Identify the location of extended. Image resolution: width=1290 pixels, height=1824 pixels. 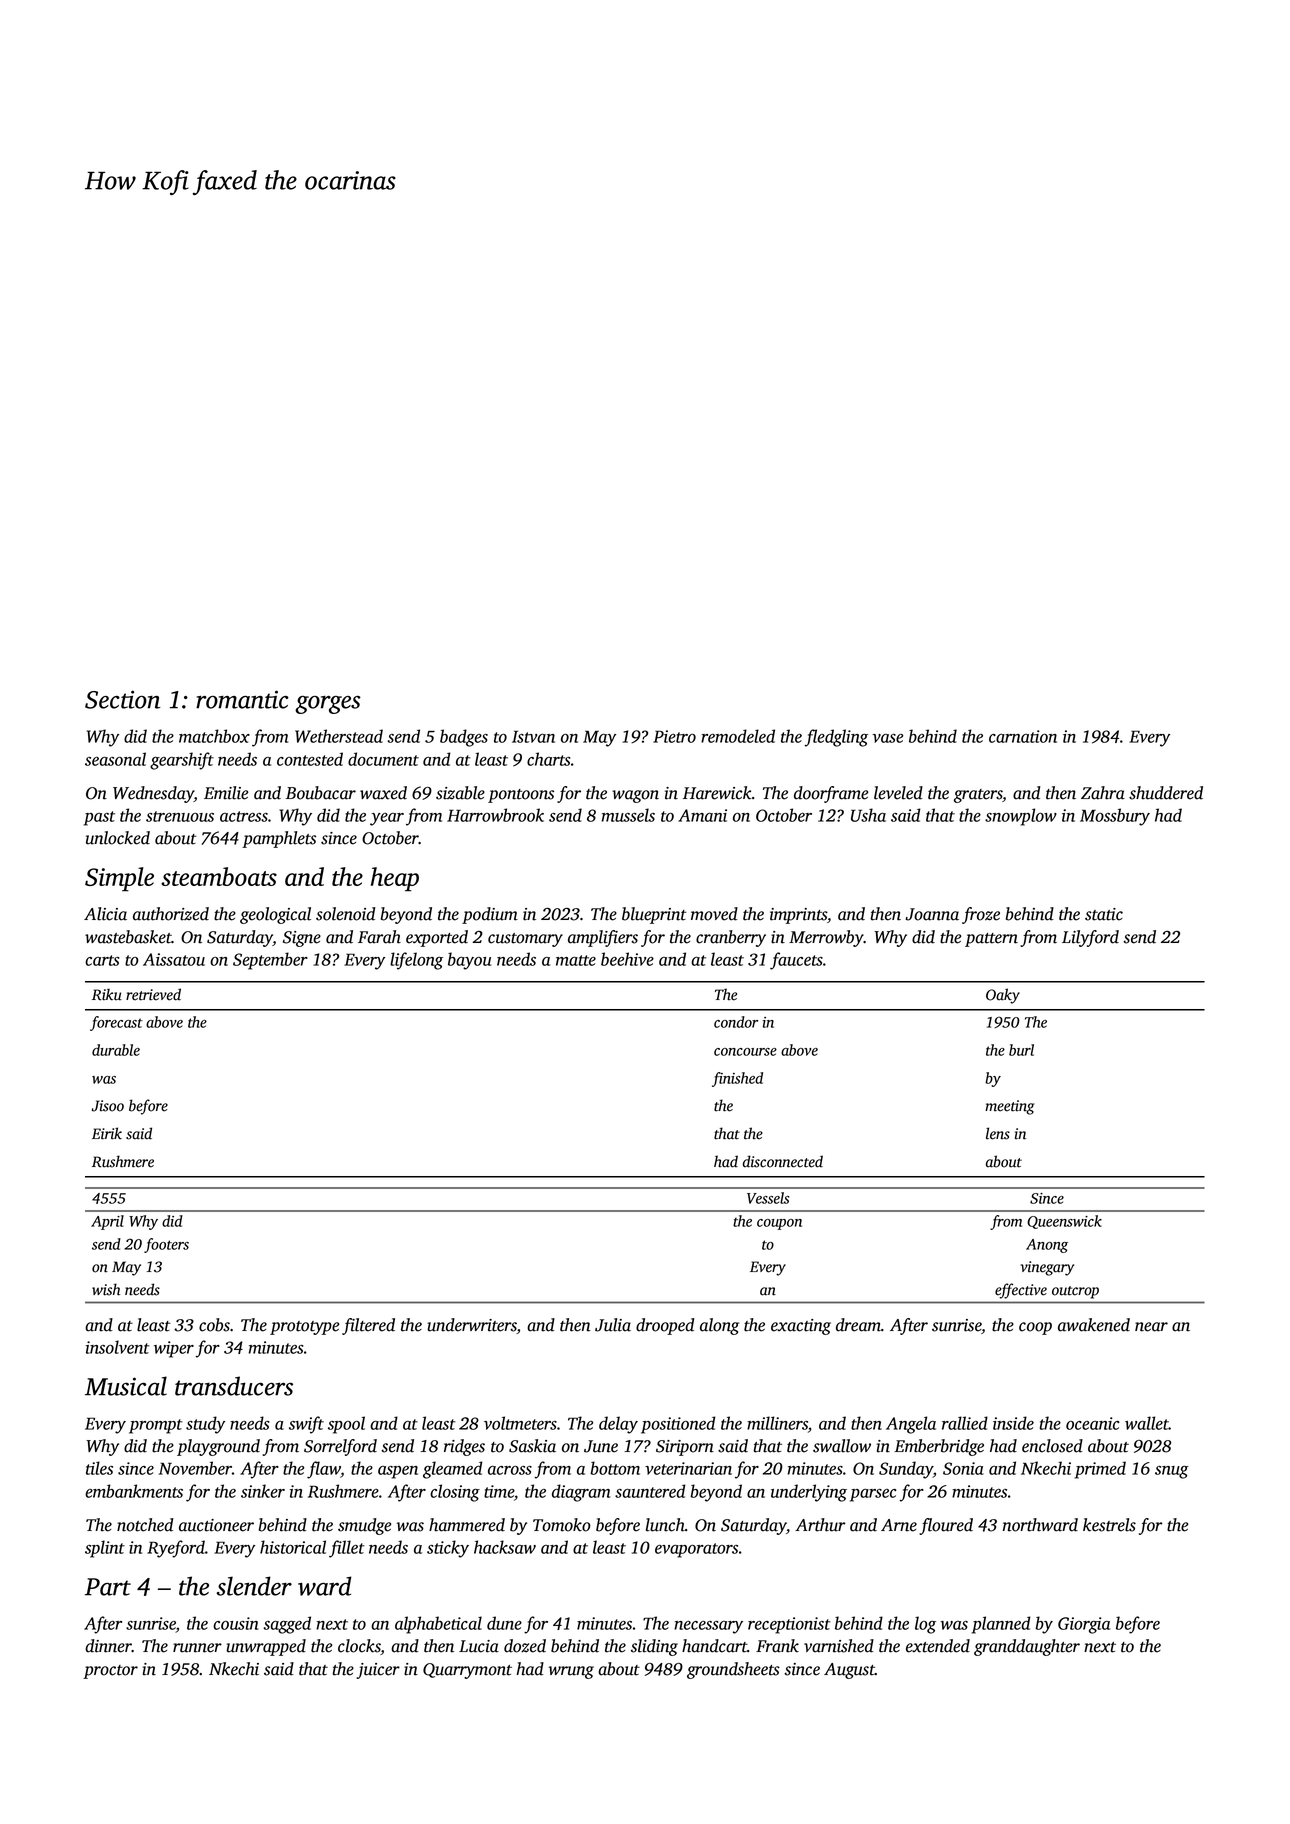
(938, 1646).
